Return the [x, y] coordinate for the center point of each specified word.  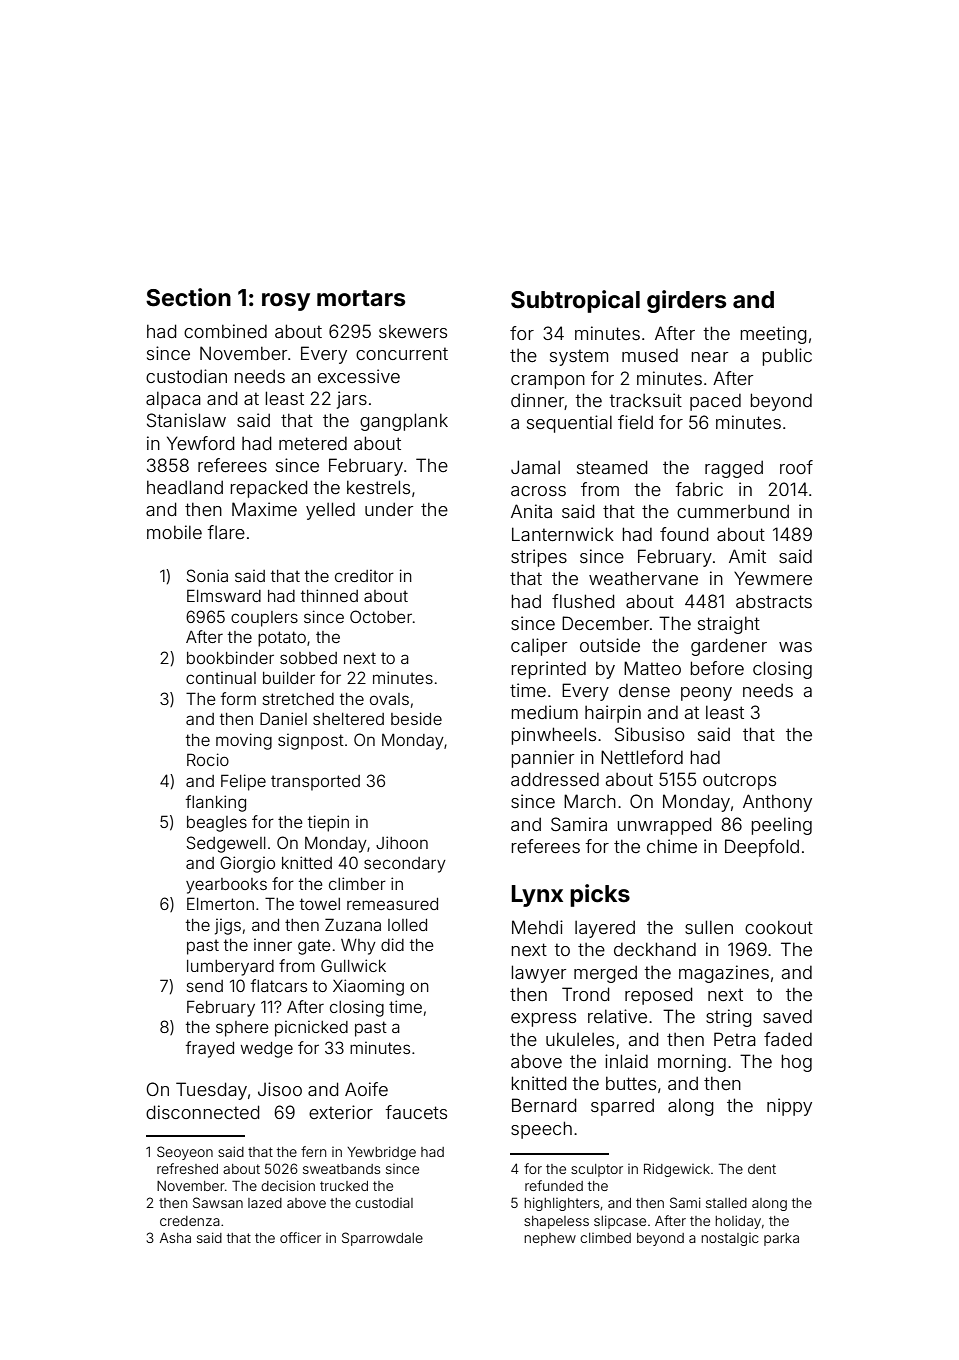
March [590, 801]
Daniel [283, 718]
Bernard [544, 1105]
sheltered [348, 719]
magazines [724, 974]
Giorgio [247, 864]
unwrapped [664, 826]
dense [644, 690]
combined [225, 331]
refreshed [187, 1168]
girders [686, 301]
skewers [413, 331]
